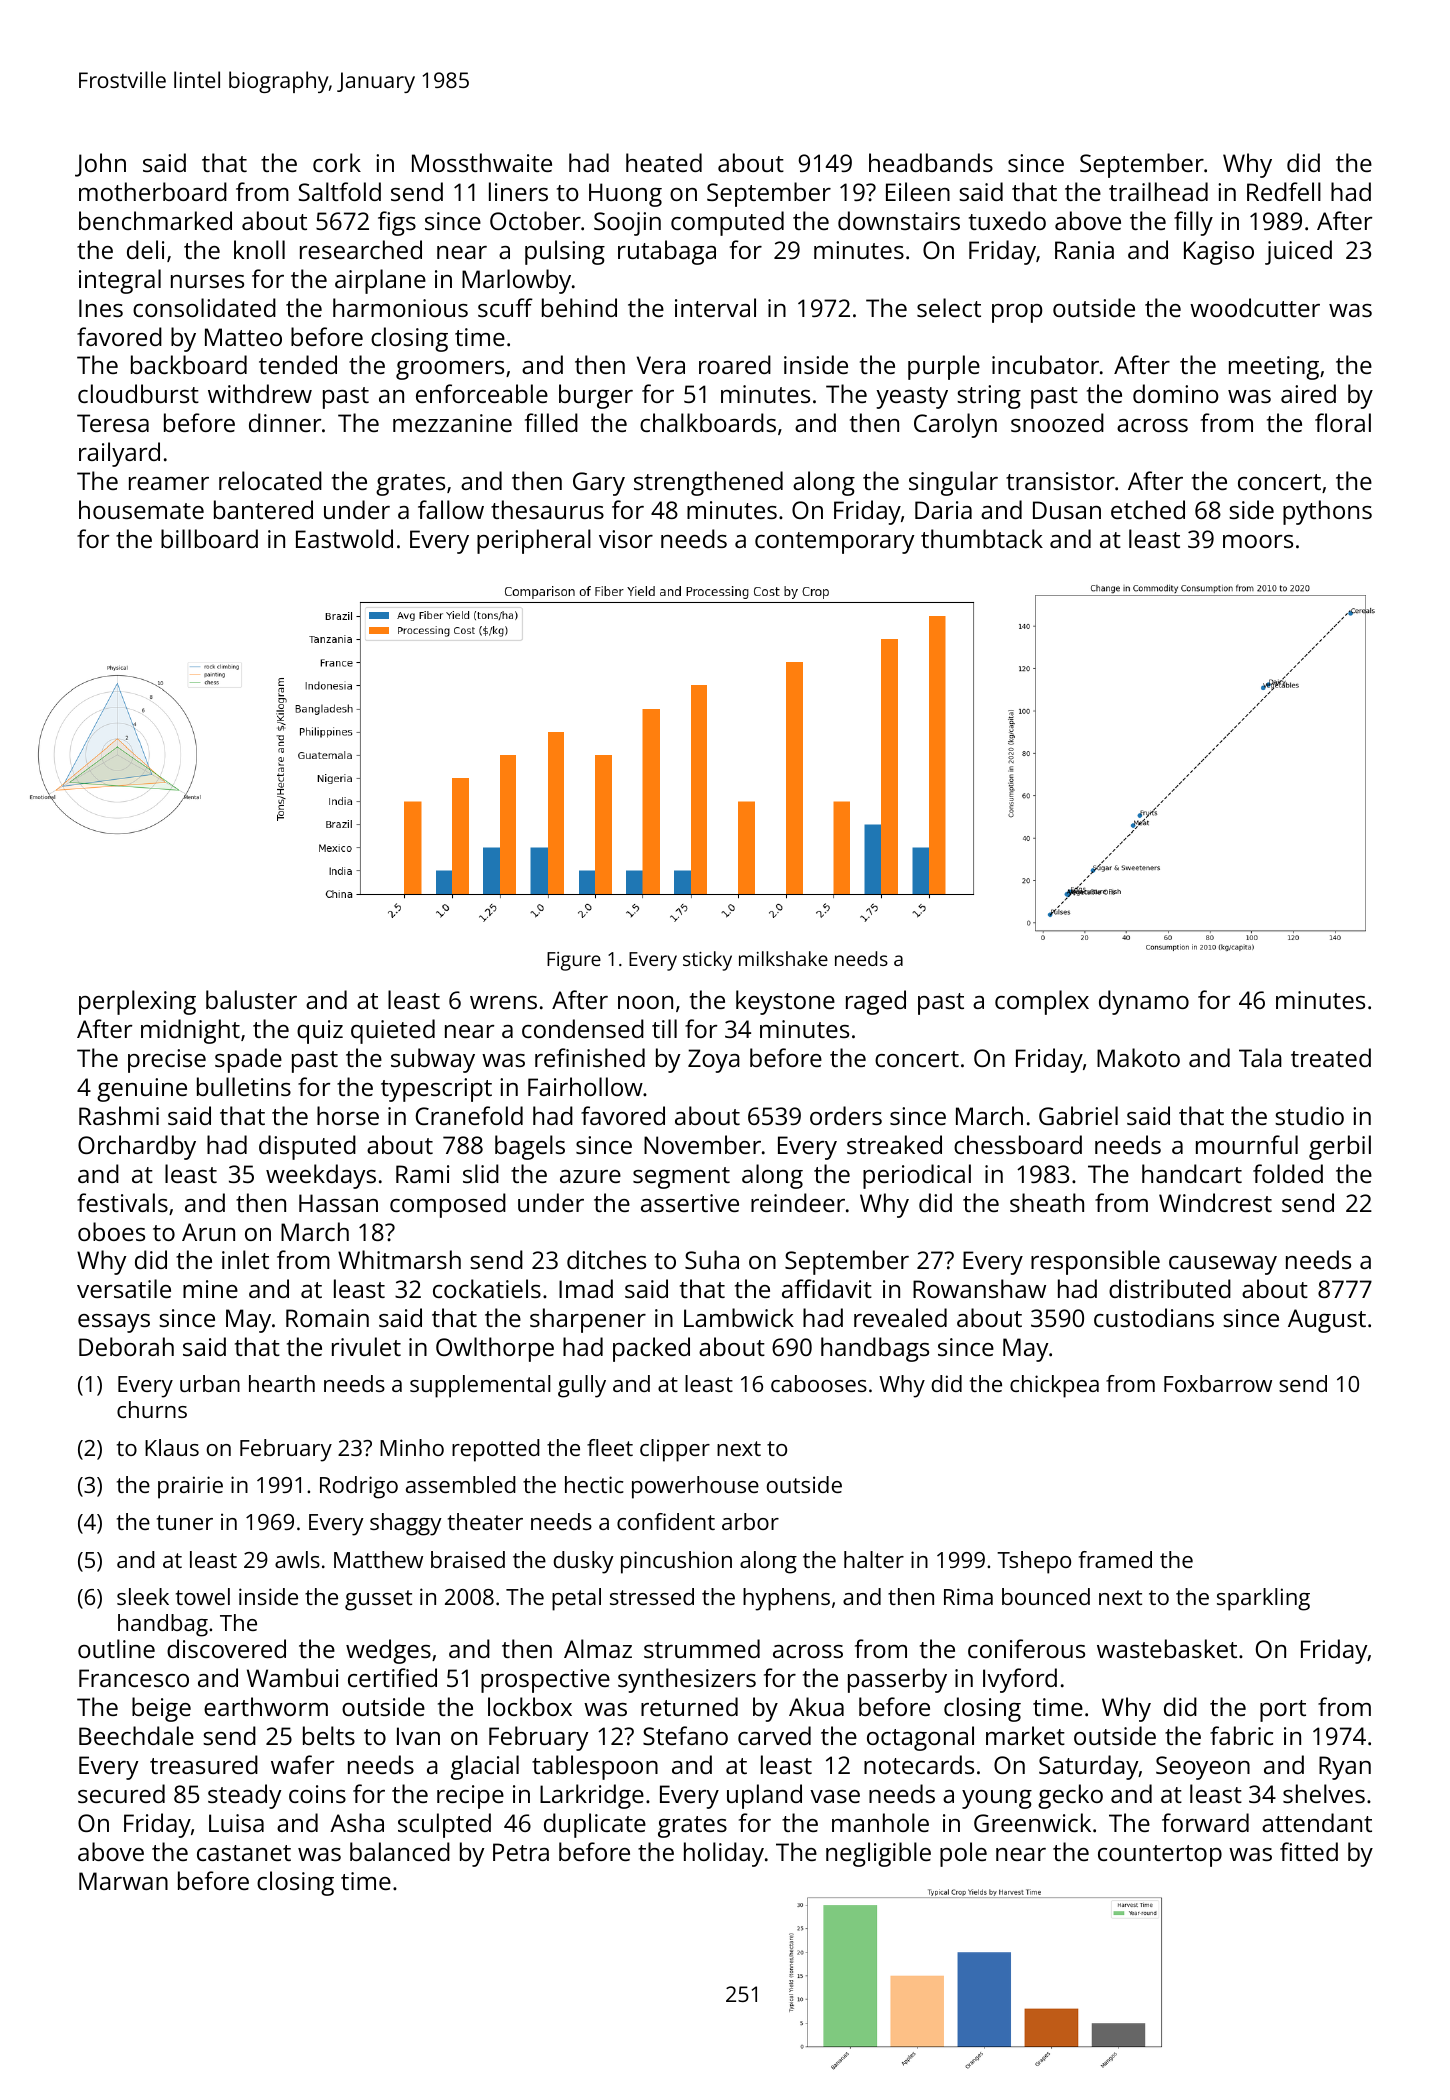 The image size is (1450, 2100). Describe the element at coordinates (292, 1677) in the screenshot. I see `Wambui` at that location.
